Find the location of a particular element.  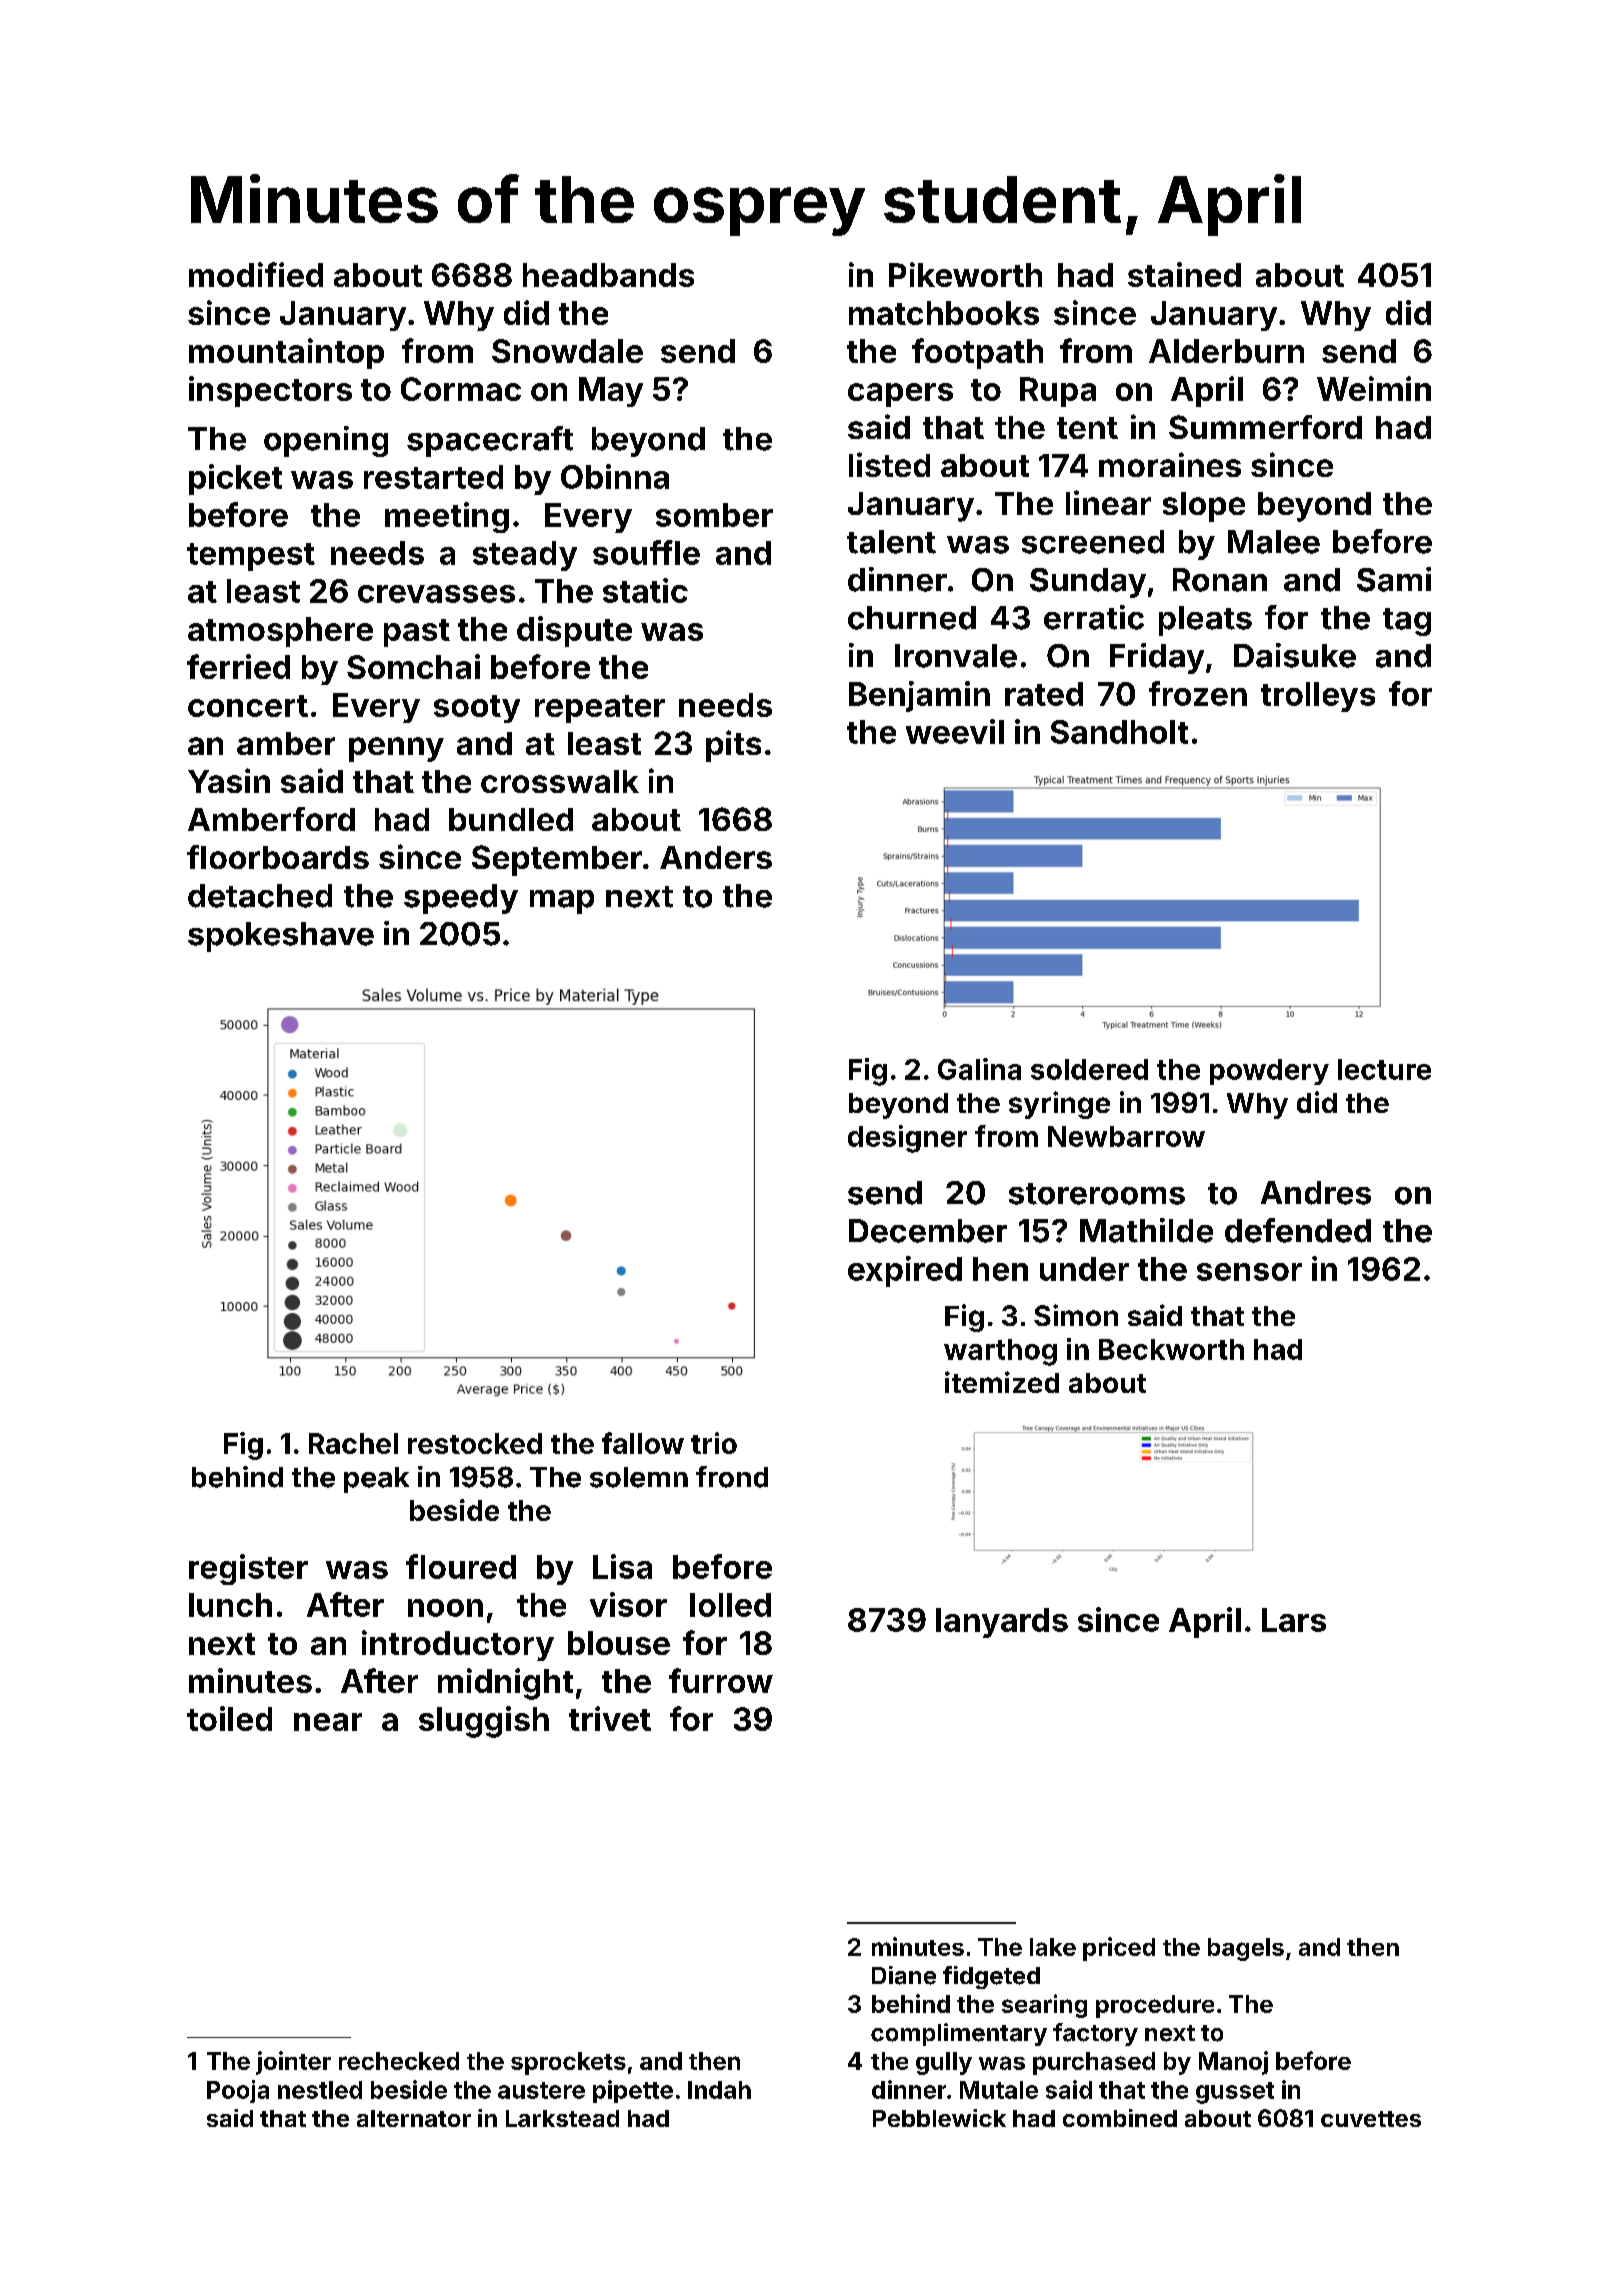

headbands is located at coordinates (608, 275).
